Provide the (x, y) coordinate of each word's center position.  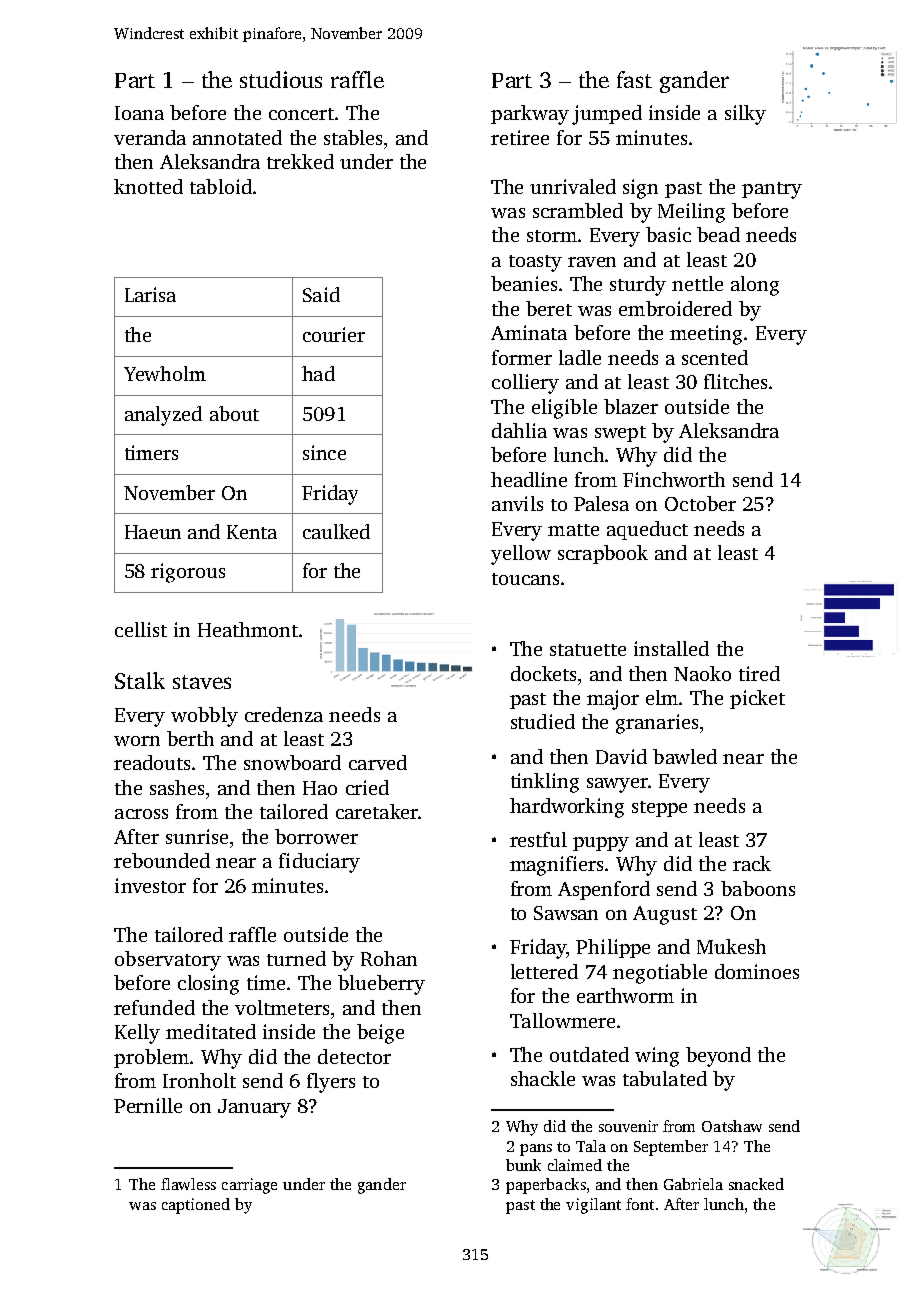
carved (378, 762)
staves (202, 682)
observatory (168, 961)
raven (592, 262)
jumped (607, 115)
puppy (601, 844)
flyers (331, 1083)
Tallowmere (562, 1020)
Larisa (150, 294)
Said (321, 294)
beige (380, 1034)
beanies (524, 283)
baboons (758, 888)
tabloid (221, 186)
